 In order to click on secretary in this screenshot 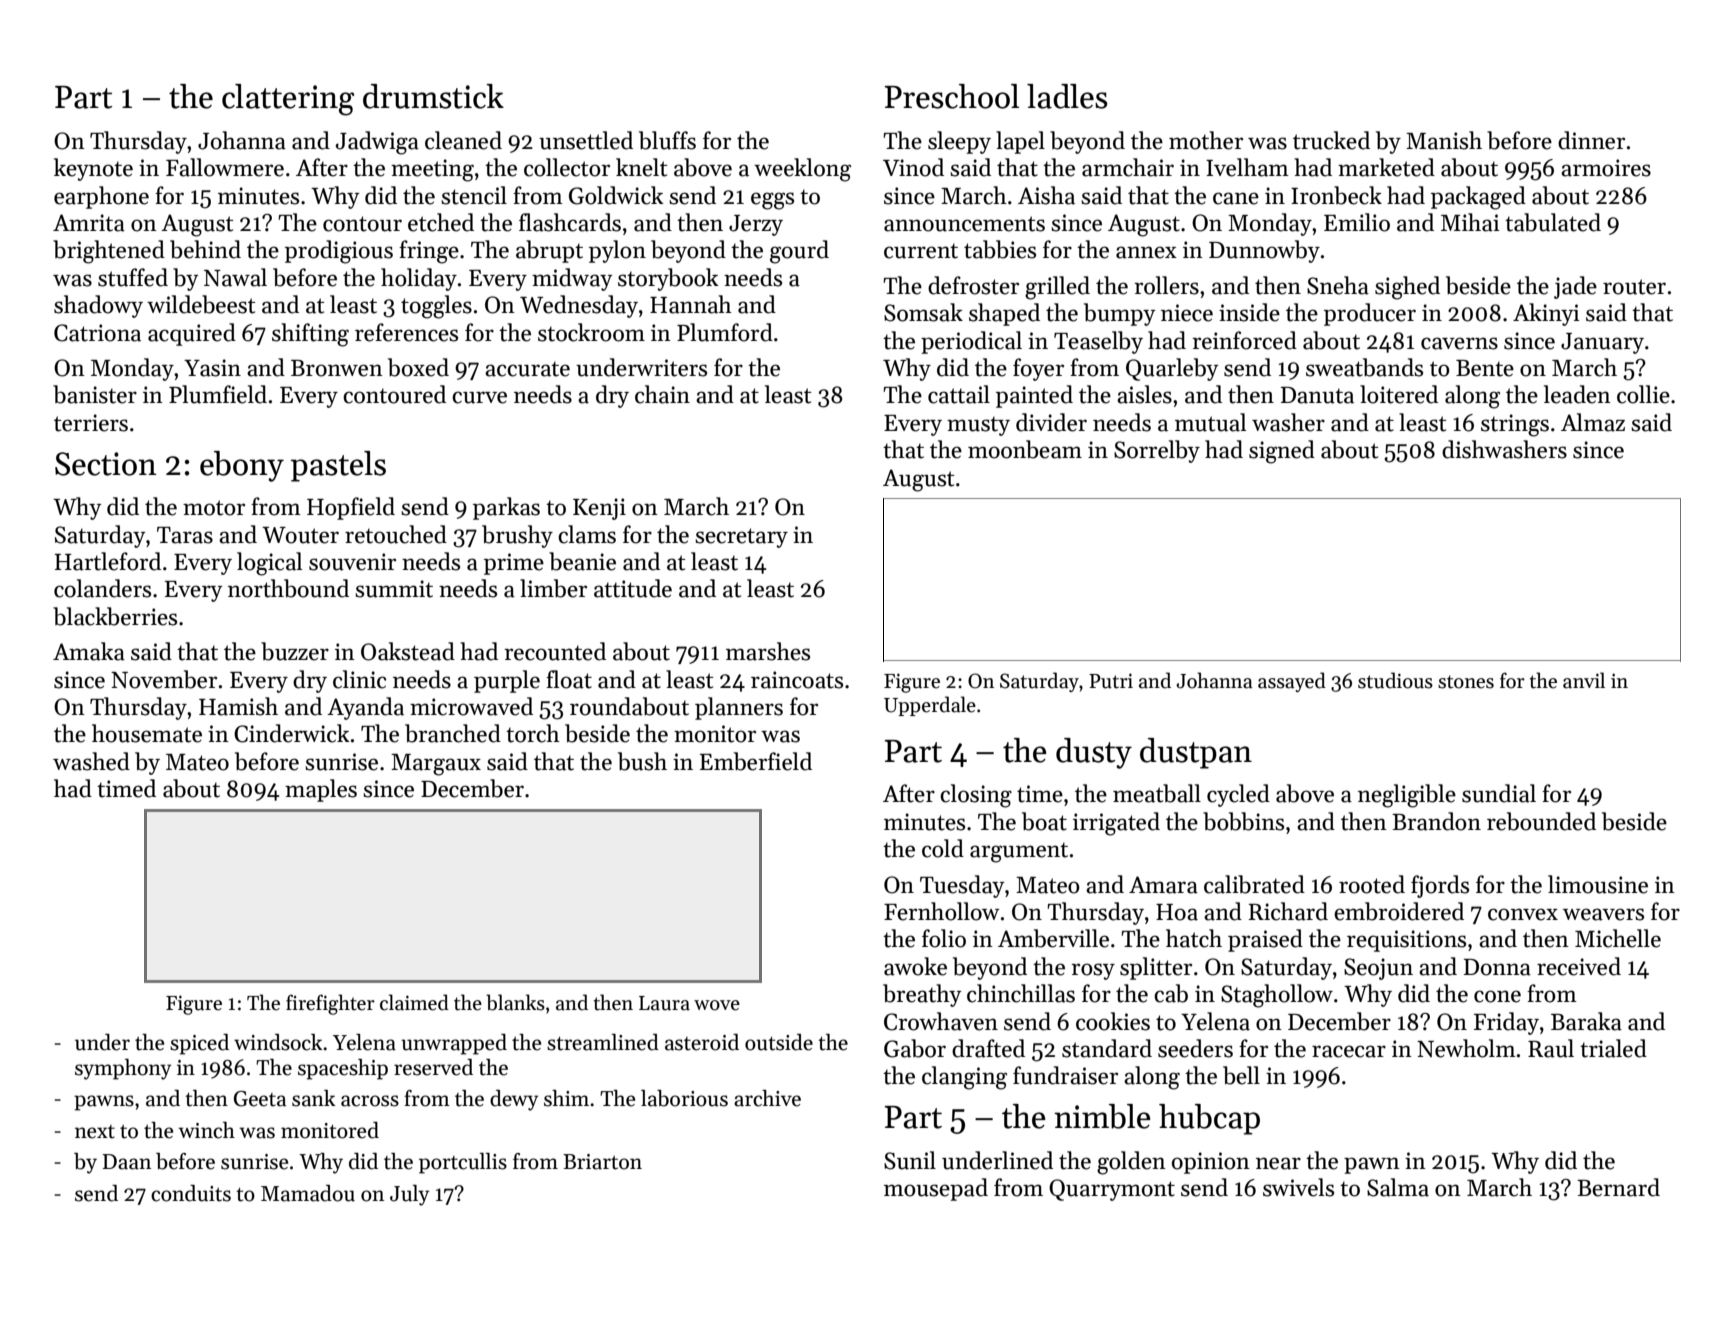, I will do `click(741, 538)`.
